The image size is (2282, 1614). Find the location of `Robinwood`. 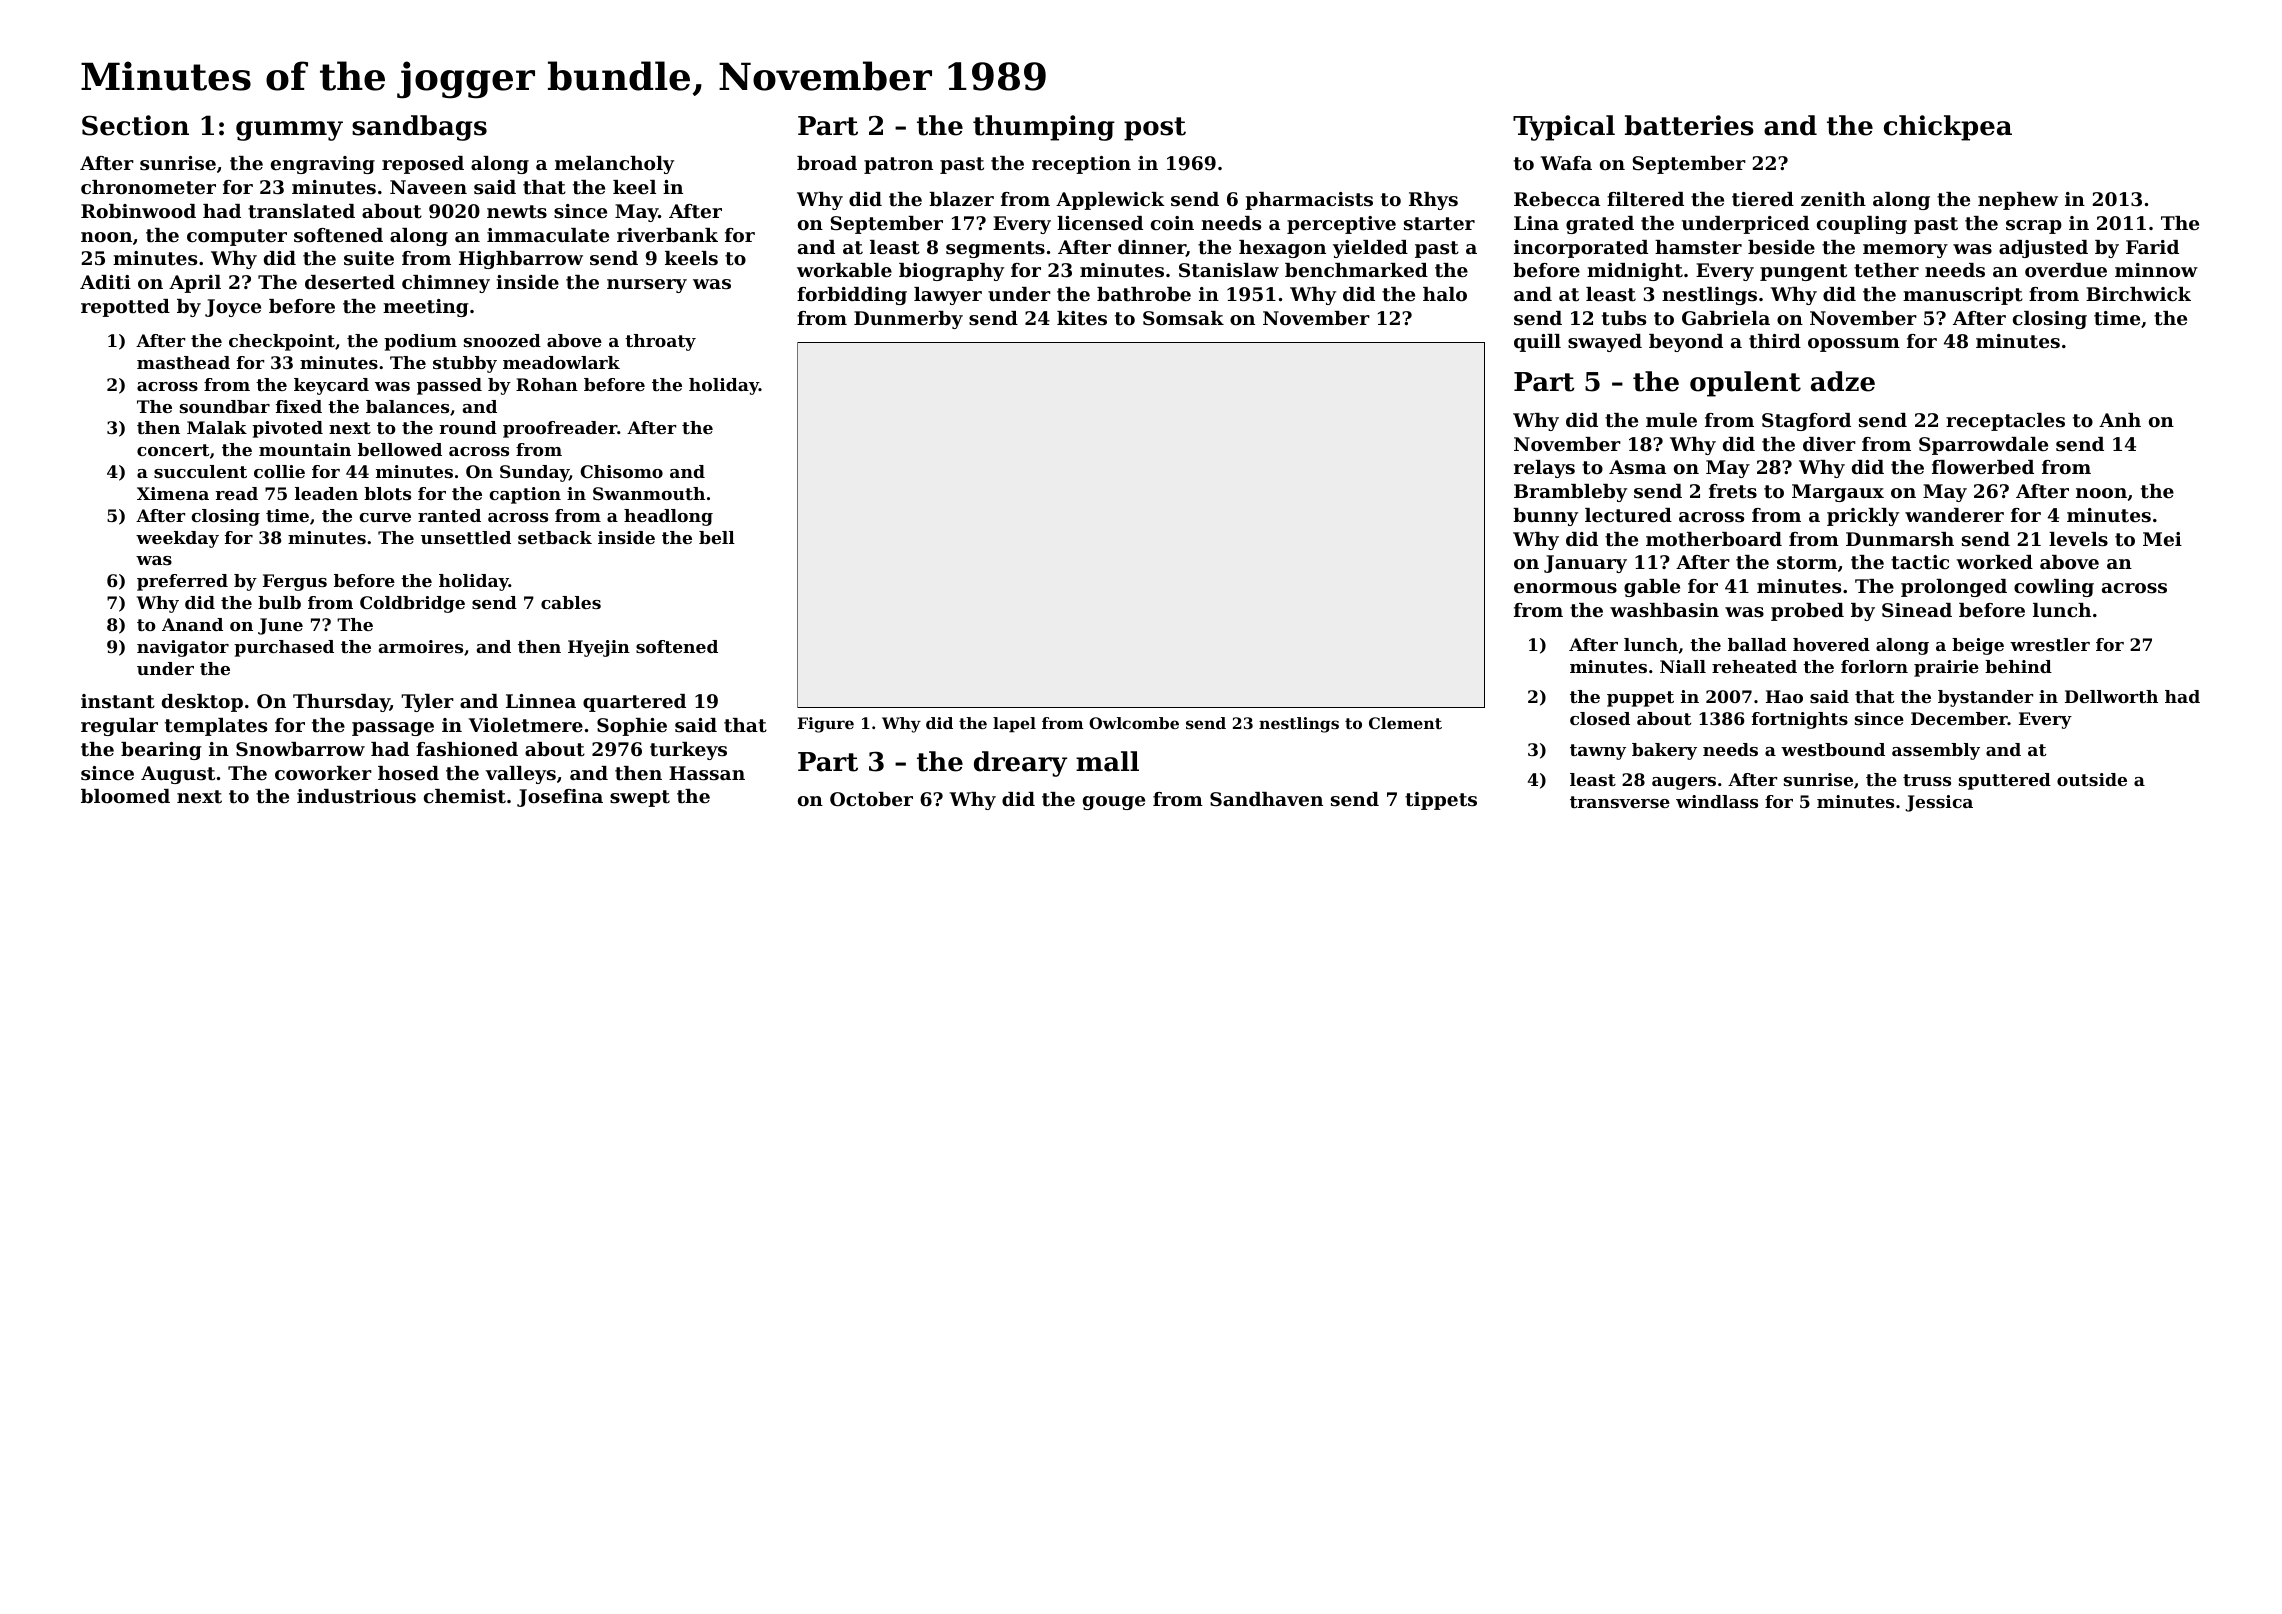

Robinwood is located at coordinates (138, 211).
